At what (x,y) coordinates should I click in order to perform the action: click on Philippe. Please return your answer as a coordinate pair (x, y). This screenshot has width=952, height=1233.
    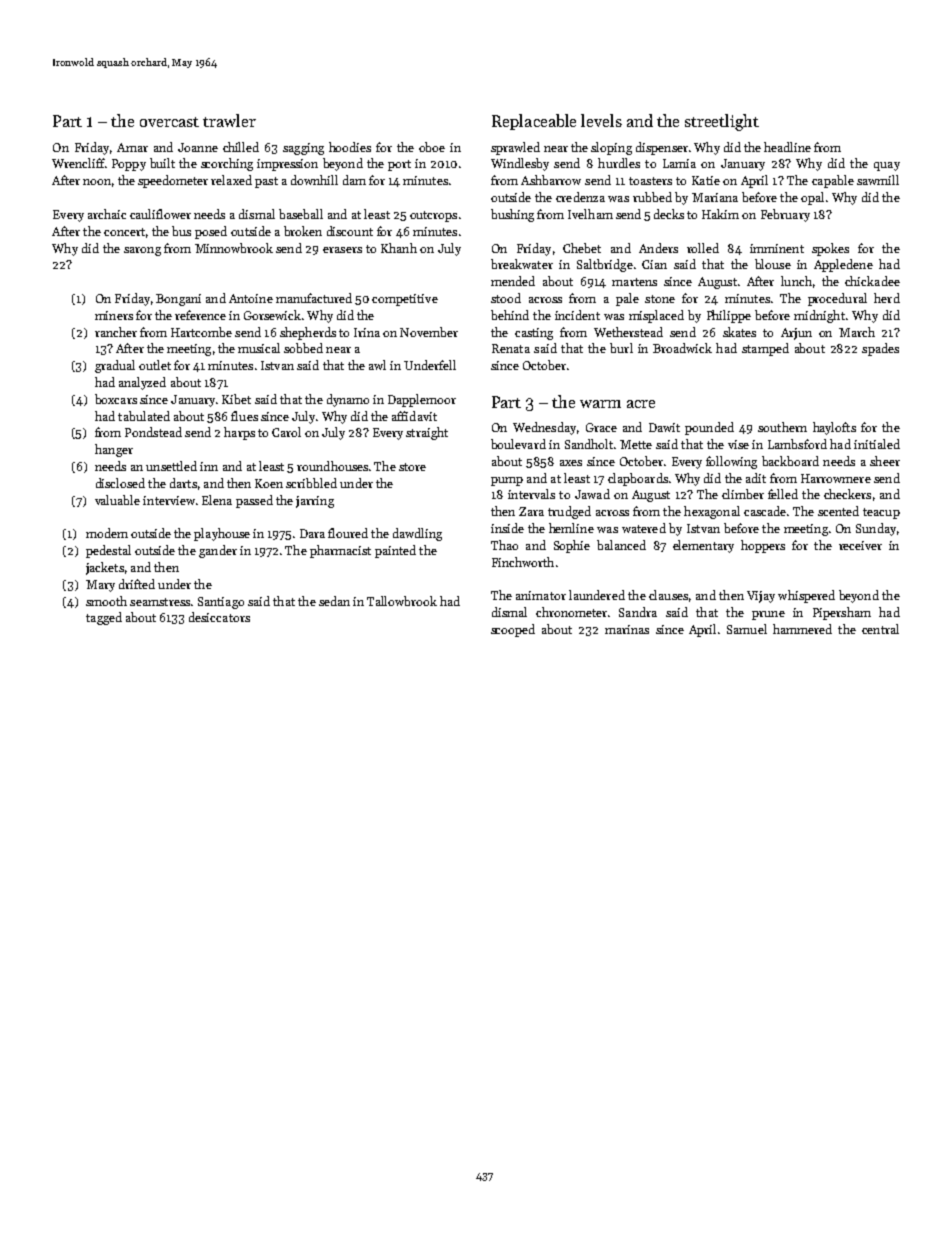
    Looking at the image, I should click on (729, 316).
